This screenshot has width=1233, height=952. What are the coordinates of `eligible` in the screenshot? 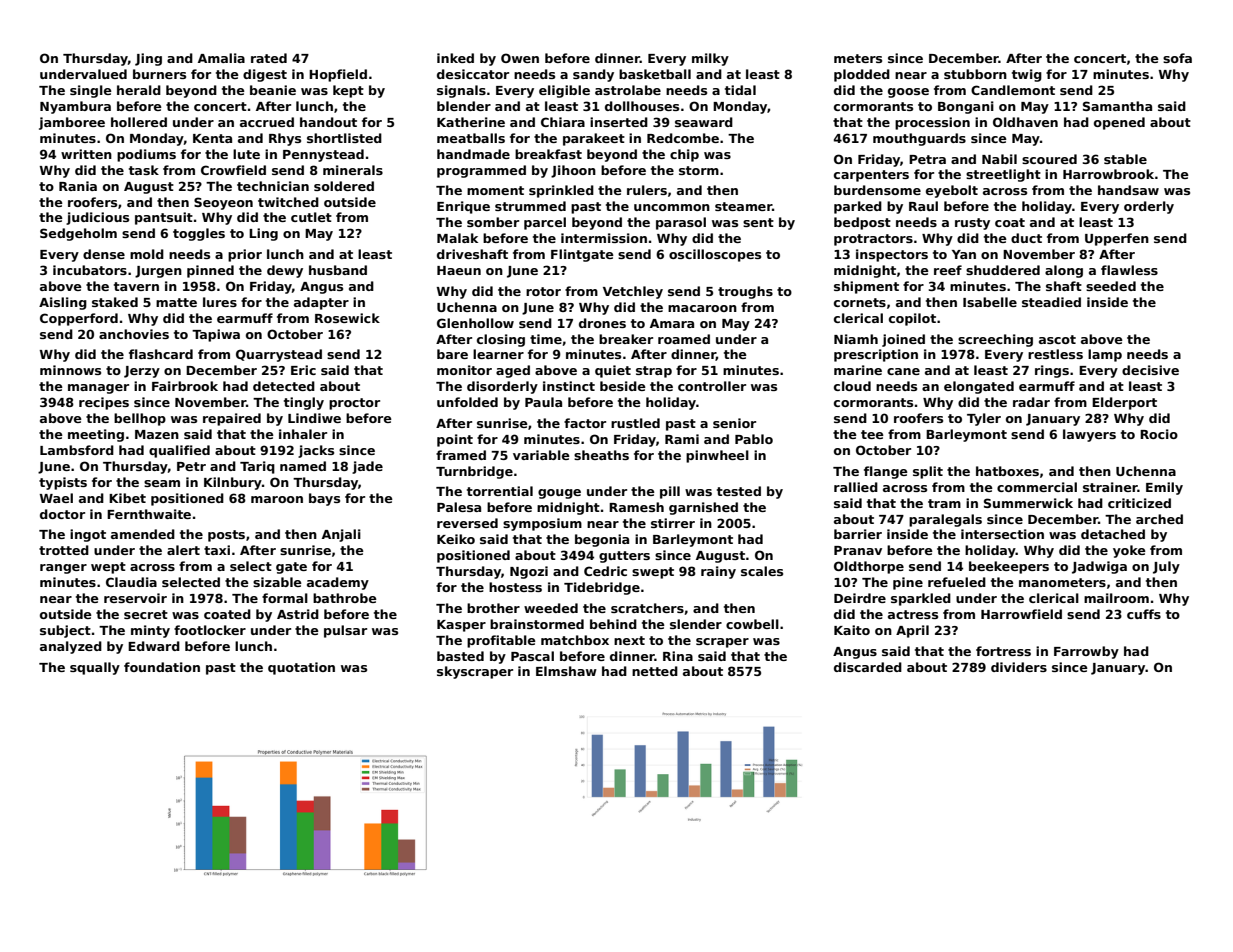 It's located at (564, 91).
